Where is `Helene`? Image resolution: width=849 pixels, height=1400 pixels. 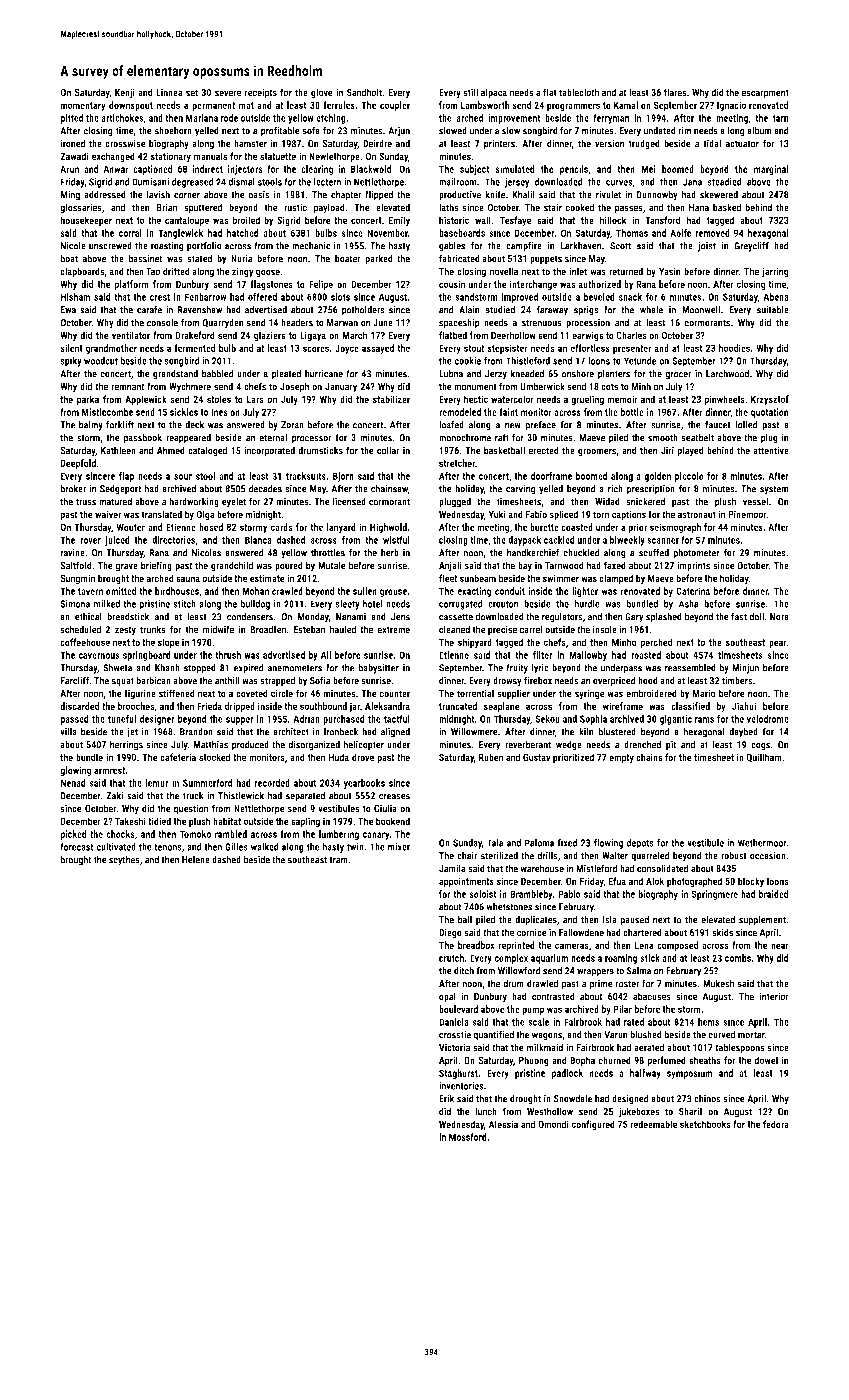
Helene is located at coordinates (196, 860).
